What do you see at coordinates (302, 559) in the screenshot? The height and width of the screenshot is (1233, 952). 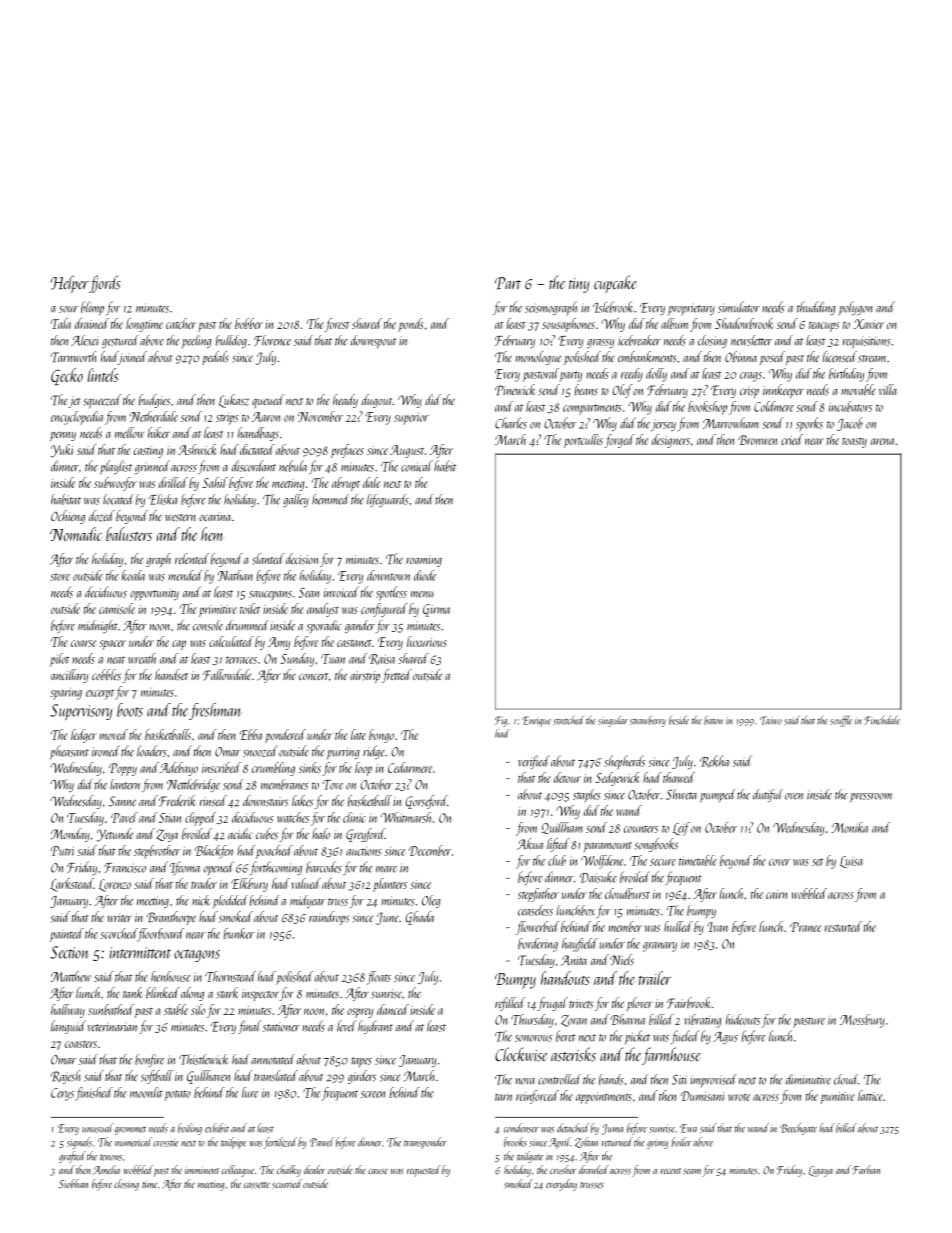 I see `decision` at bounding box center [302, 559].
